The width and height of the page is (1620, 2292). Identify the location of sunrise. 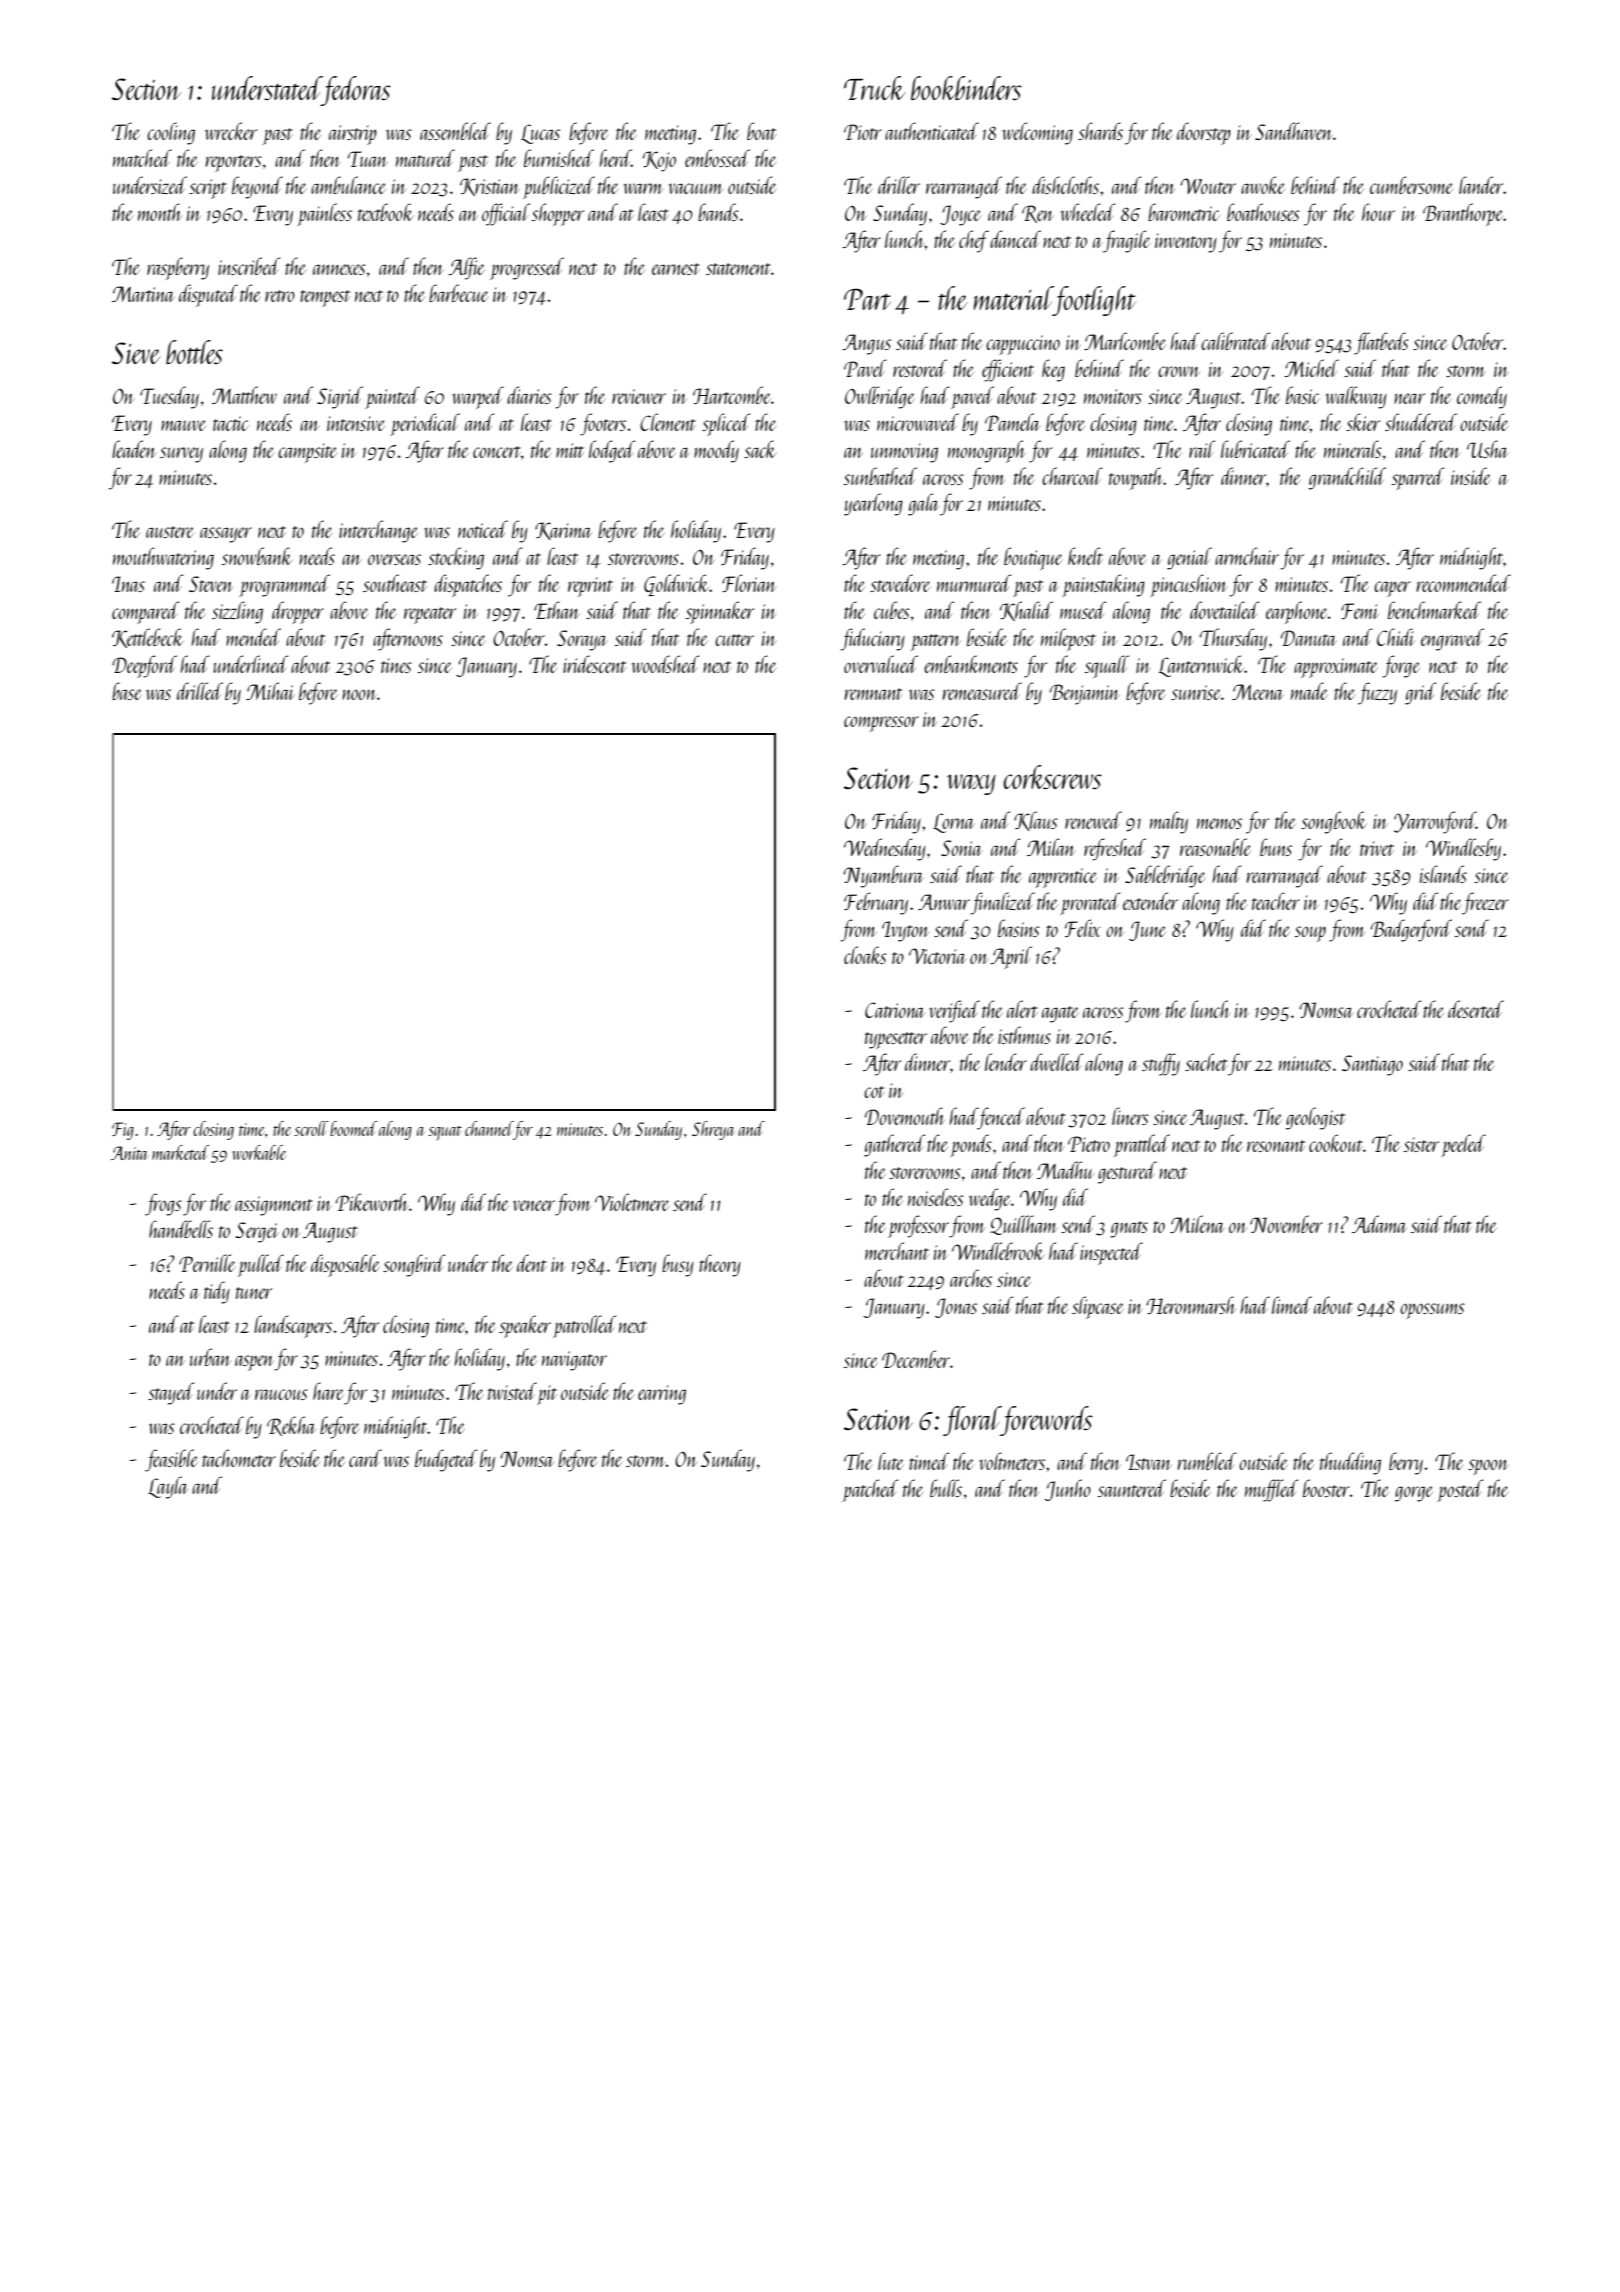
(1196, 692).
